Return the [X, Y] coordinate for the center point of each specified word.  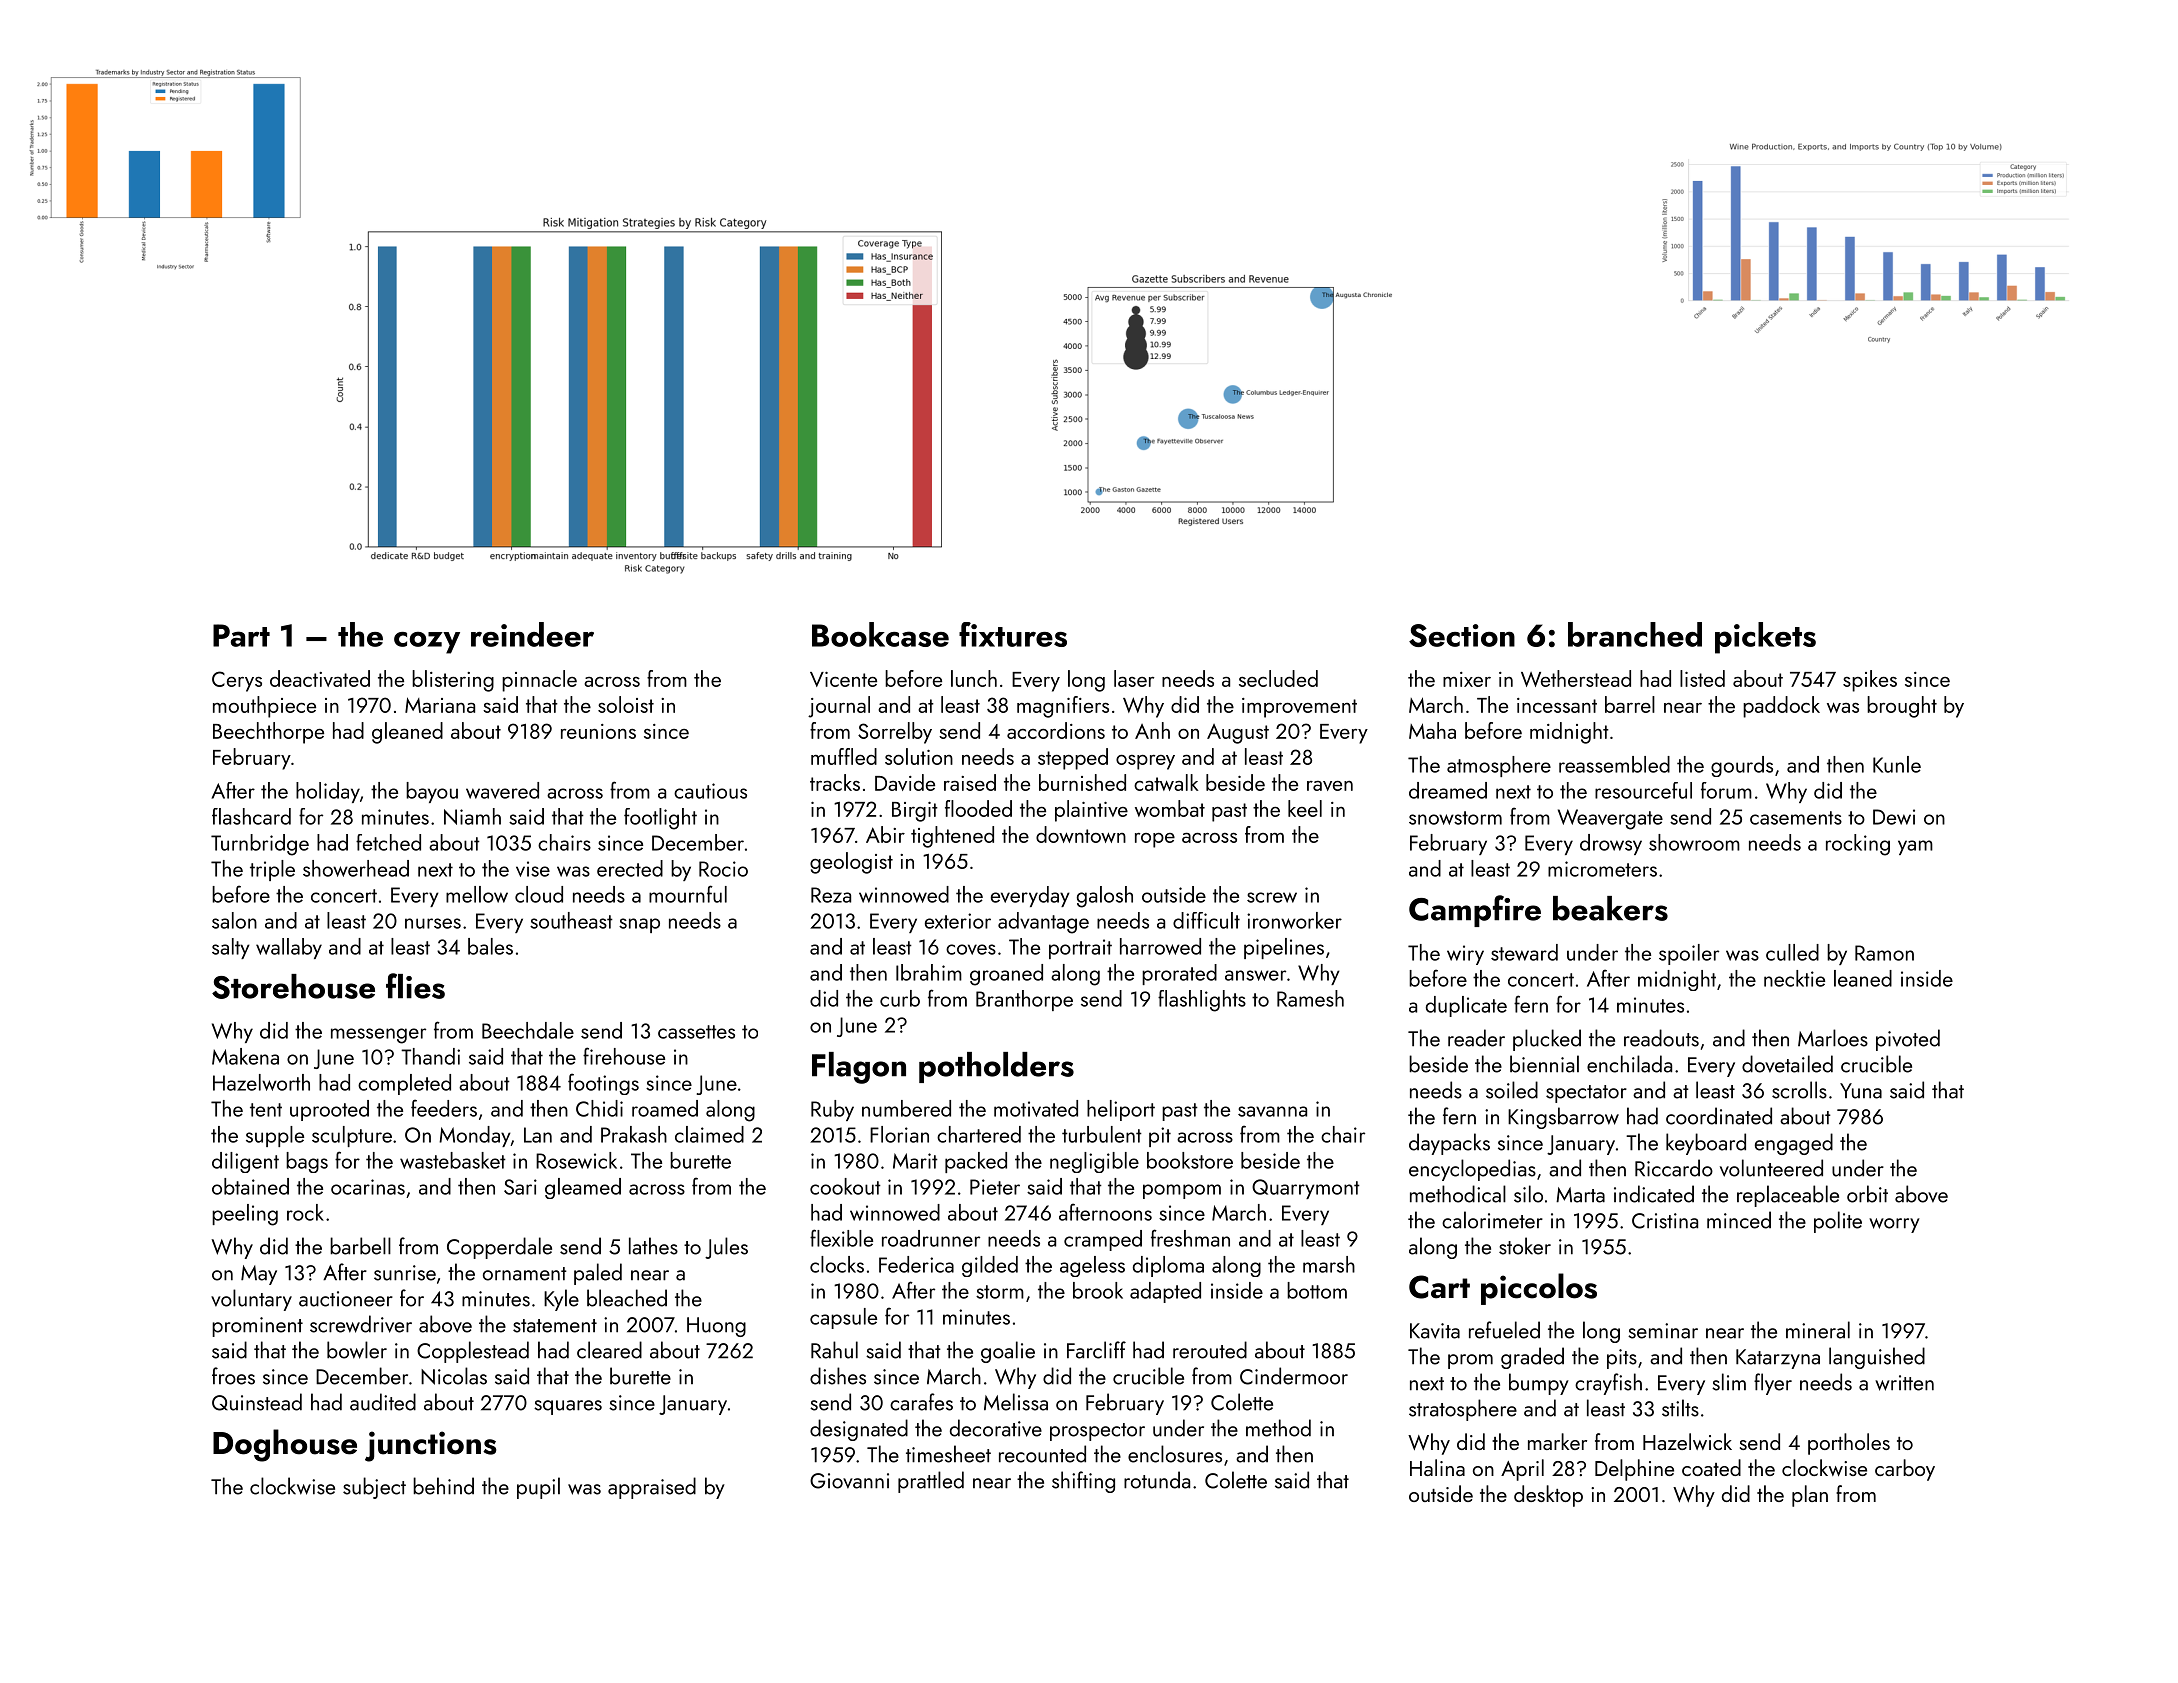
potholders [996, 1067]
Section [1462, 635]
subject [374, 1488]
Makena [245, 1056]
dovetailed [1787, 1064]
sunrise [405, 1273]
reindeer [532, 634]
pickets [1765, 638]
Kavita [1435, 1331]
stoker [1525, 1246]
